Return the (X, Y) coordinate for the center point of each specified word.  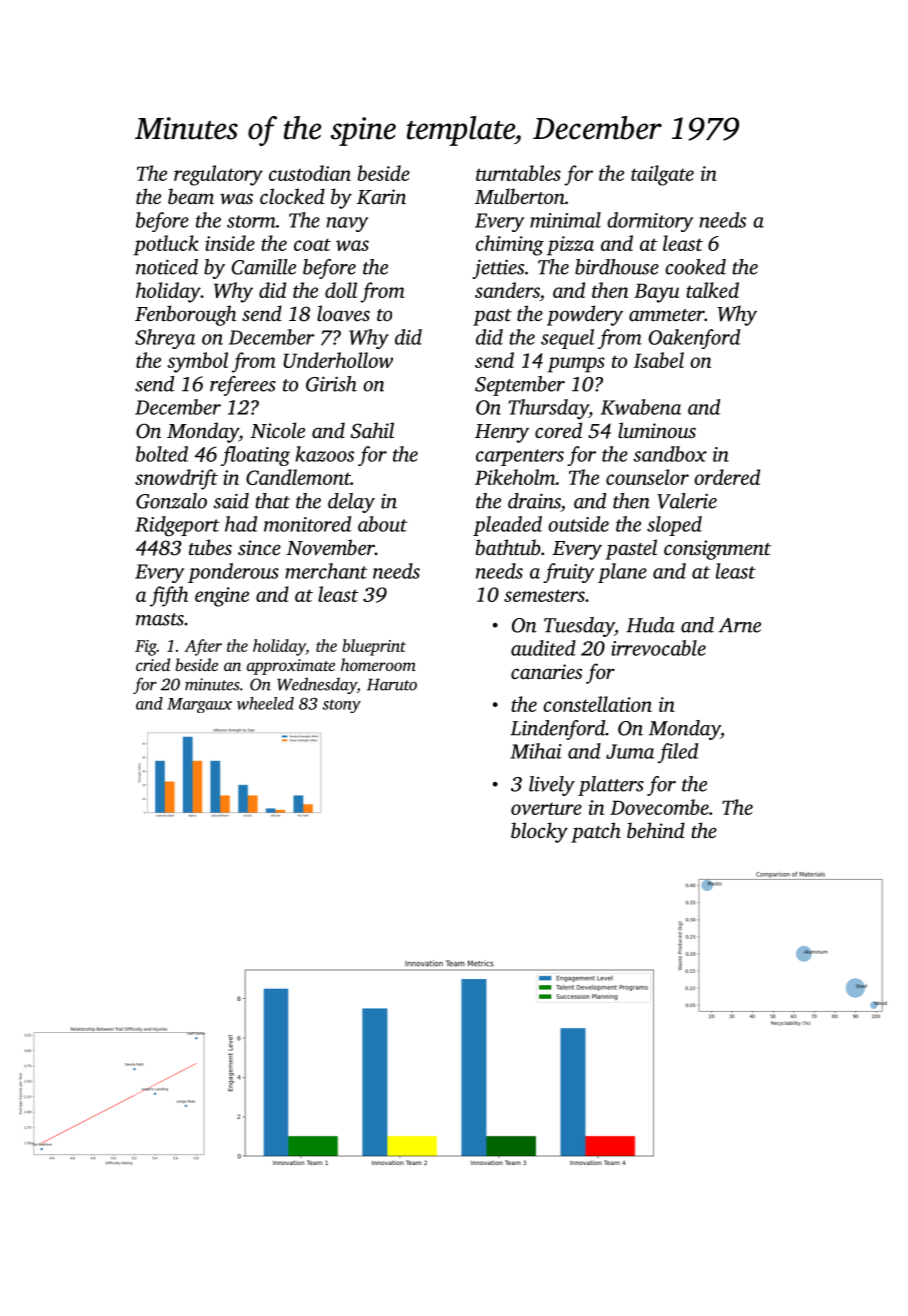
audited (543, 648)
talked (712, 290)
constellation (597, 704)
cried (153, 664)
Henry (502, 433)
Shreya (165, 339)
